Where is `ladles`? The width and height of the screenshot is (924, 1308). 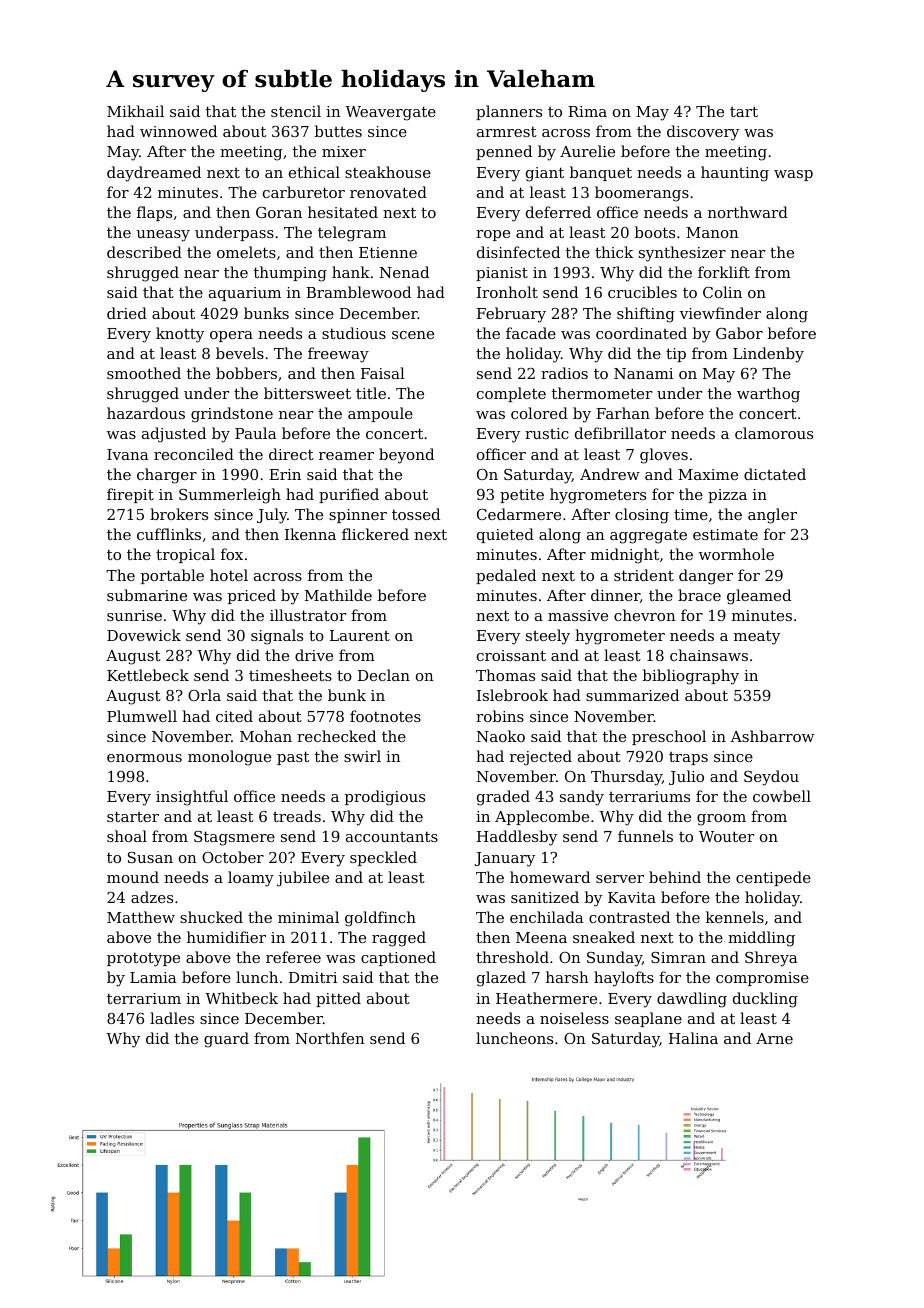
ladles is located at coordinates (172, 1018).
